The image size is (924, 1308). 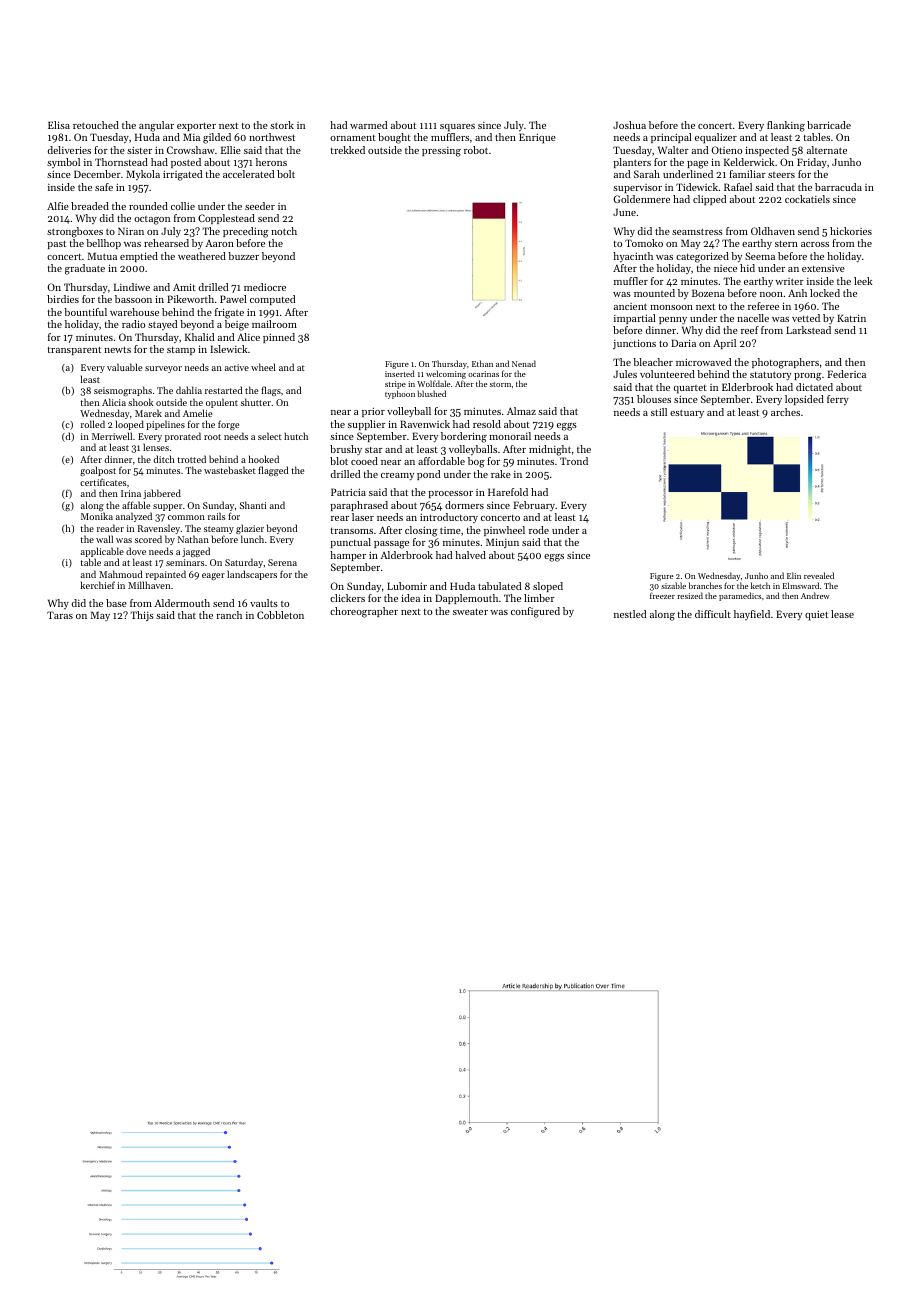 What do you see at coordinates (816, 615) in the document?
I see `quiet` at bounding box center [816, 615].
